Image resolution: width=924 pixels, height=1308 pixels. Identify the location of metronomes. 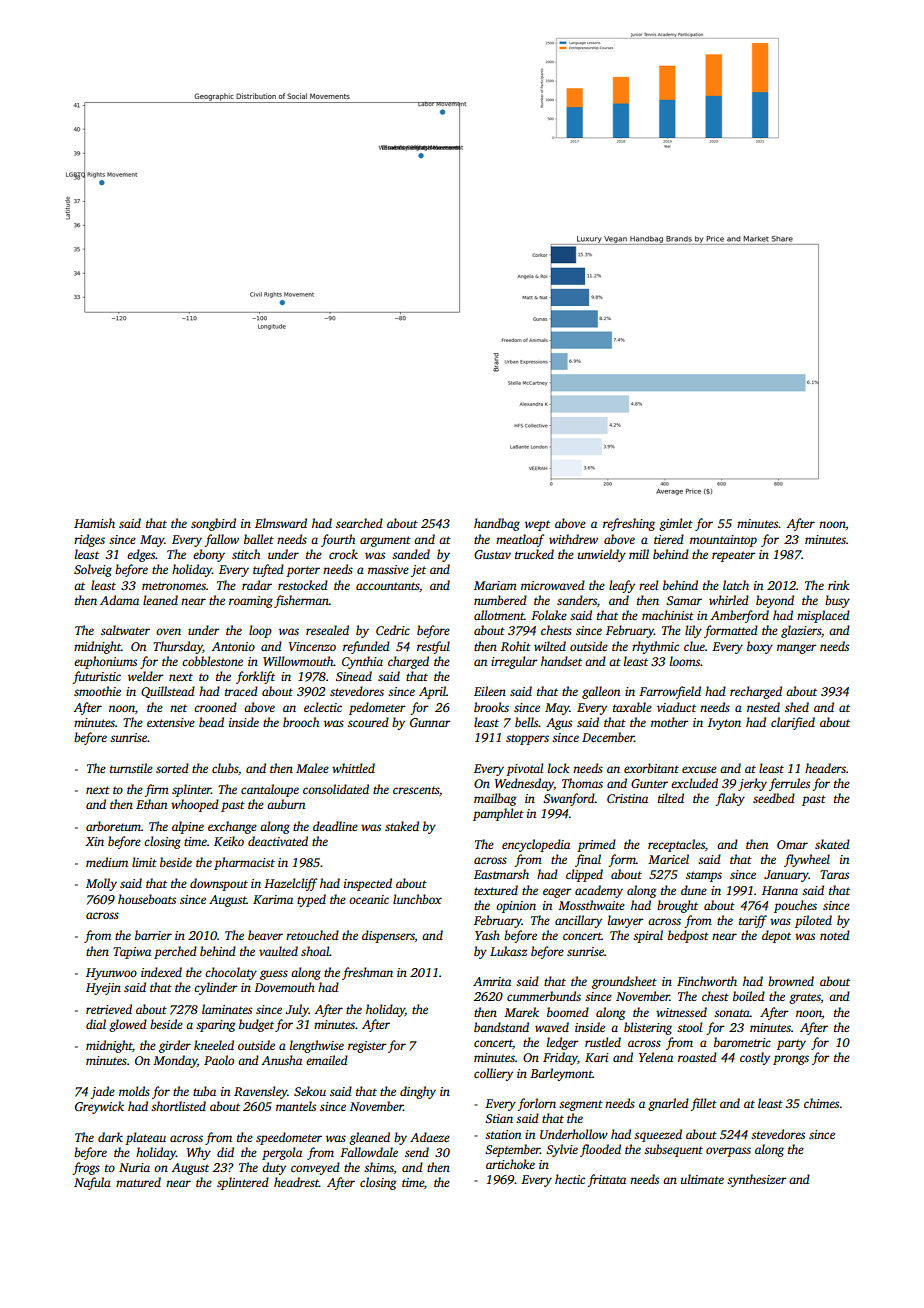
(174, 586).
